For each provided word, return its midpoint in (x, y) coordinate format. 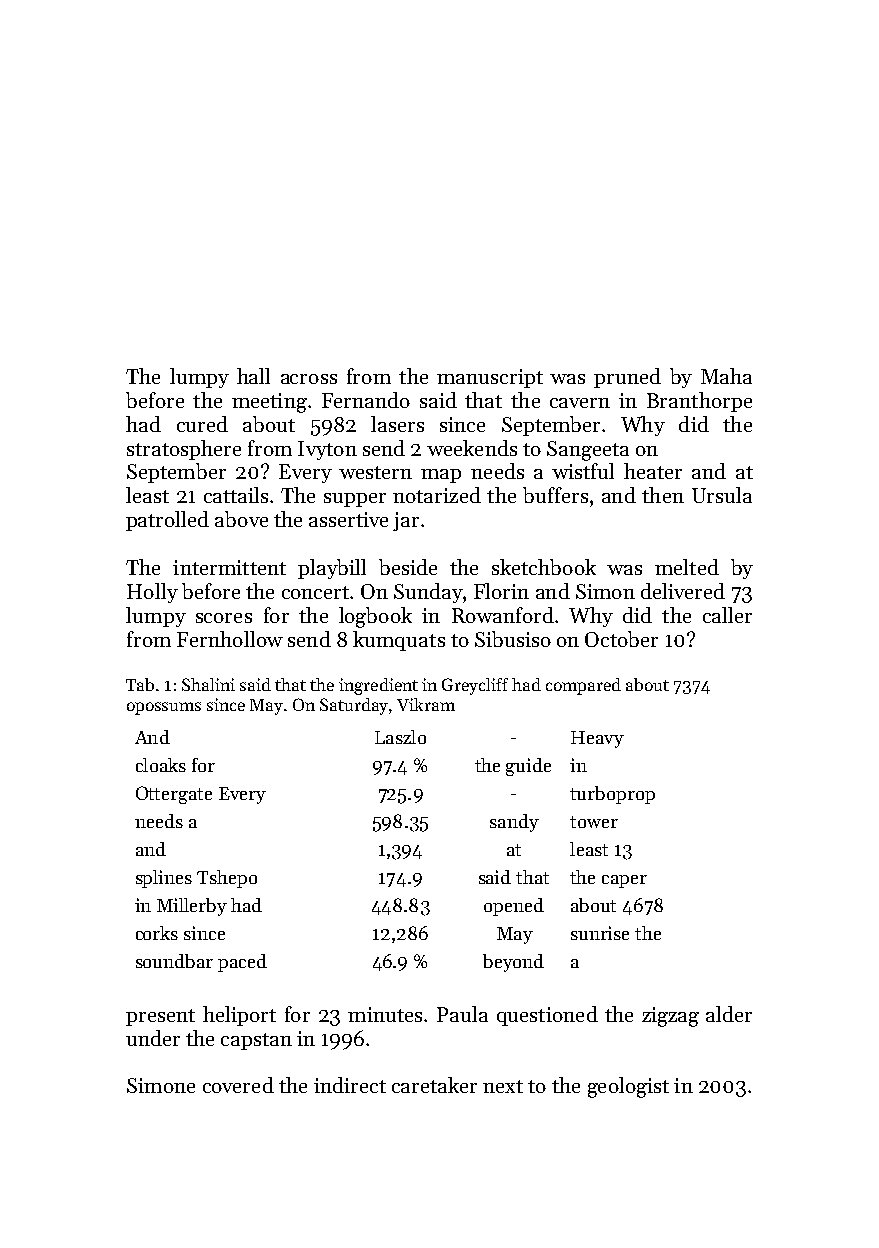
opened (514, 907)
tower (594, 822)
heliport (239, 1016)
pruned (627, 378)
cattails (236, 495)
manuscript (490, 378)
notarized (437, 495)
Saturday (355, 706)
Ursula (722, 495)
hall (253, 376)
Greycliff (475, 686)
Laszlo (400, 737)
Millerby (192, 907)
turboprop (612, 795)
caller (727, 615)
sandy (514, 823)
